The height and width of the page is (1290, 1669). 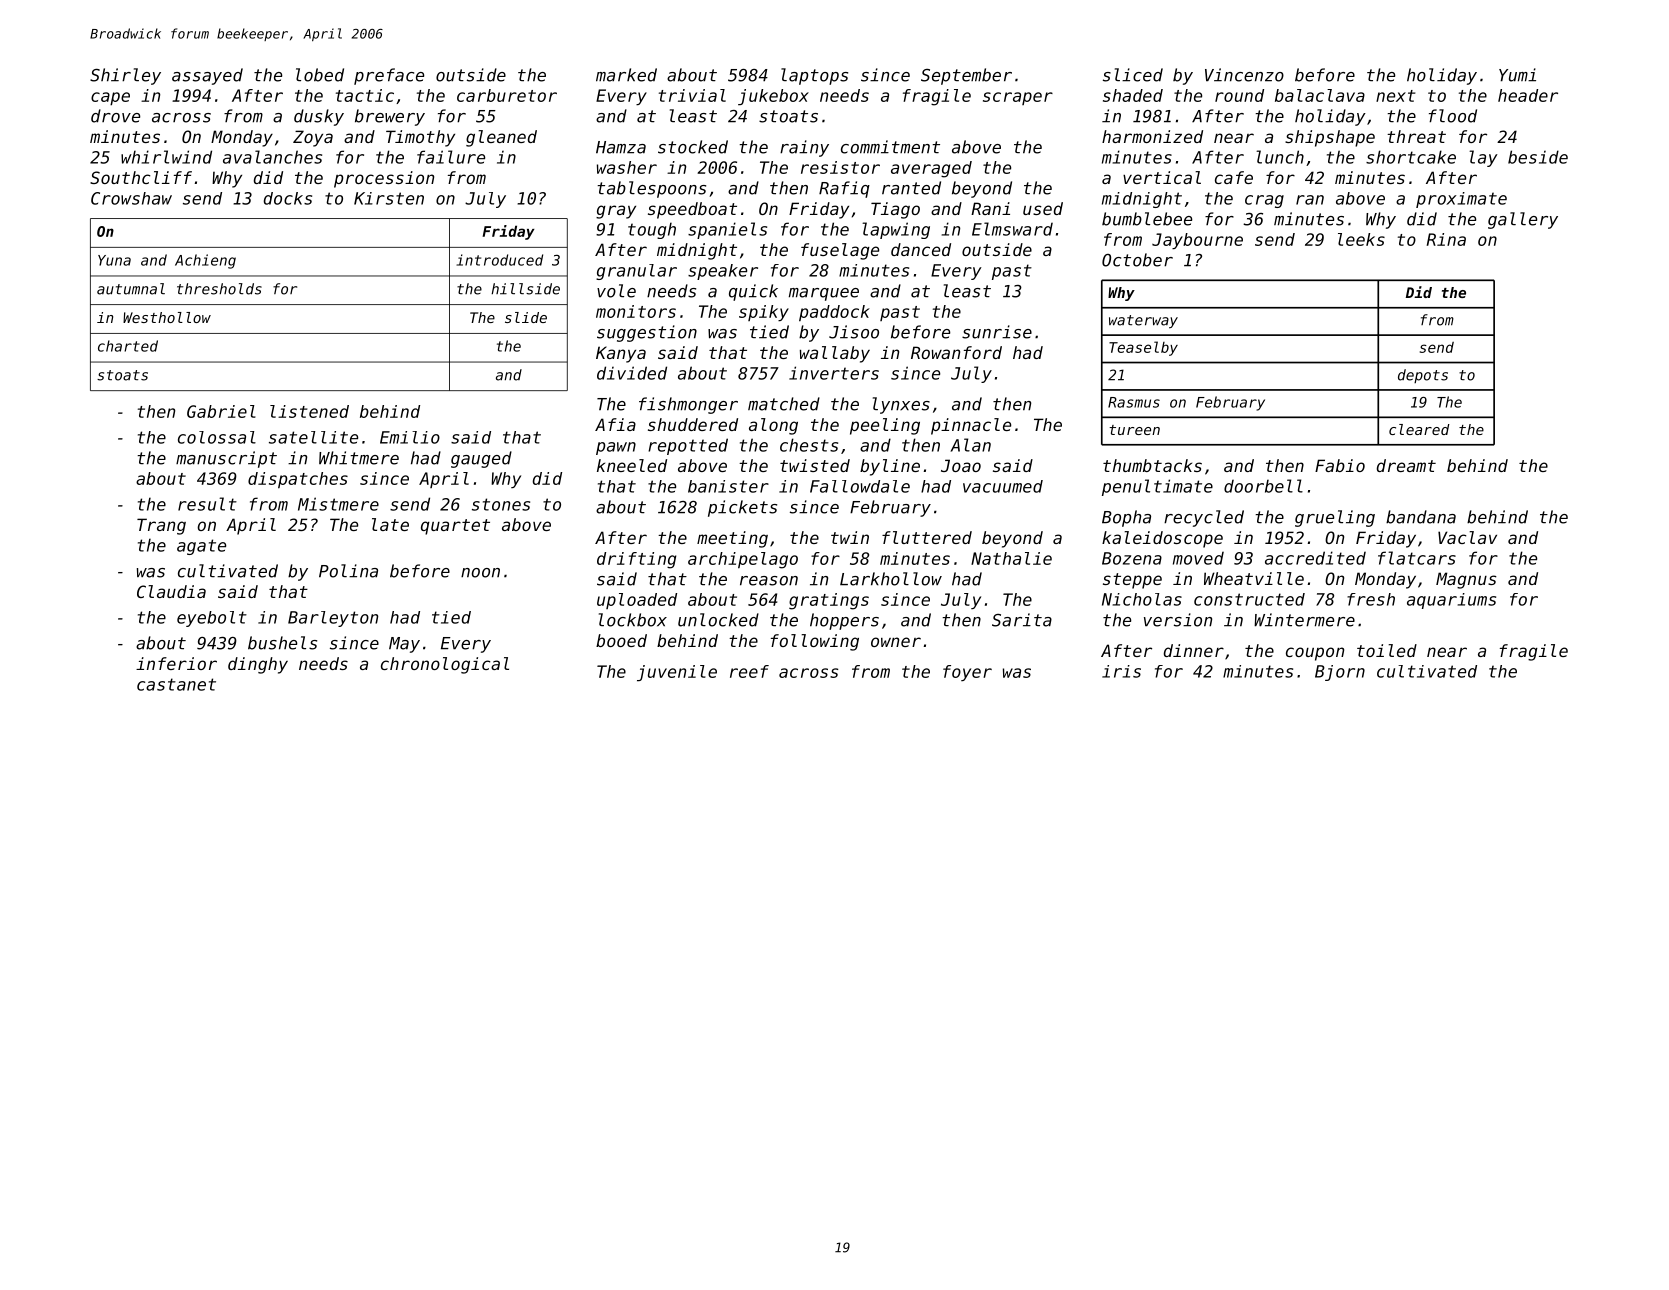 I want to click on slide, so click(x=526, y=317).
